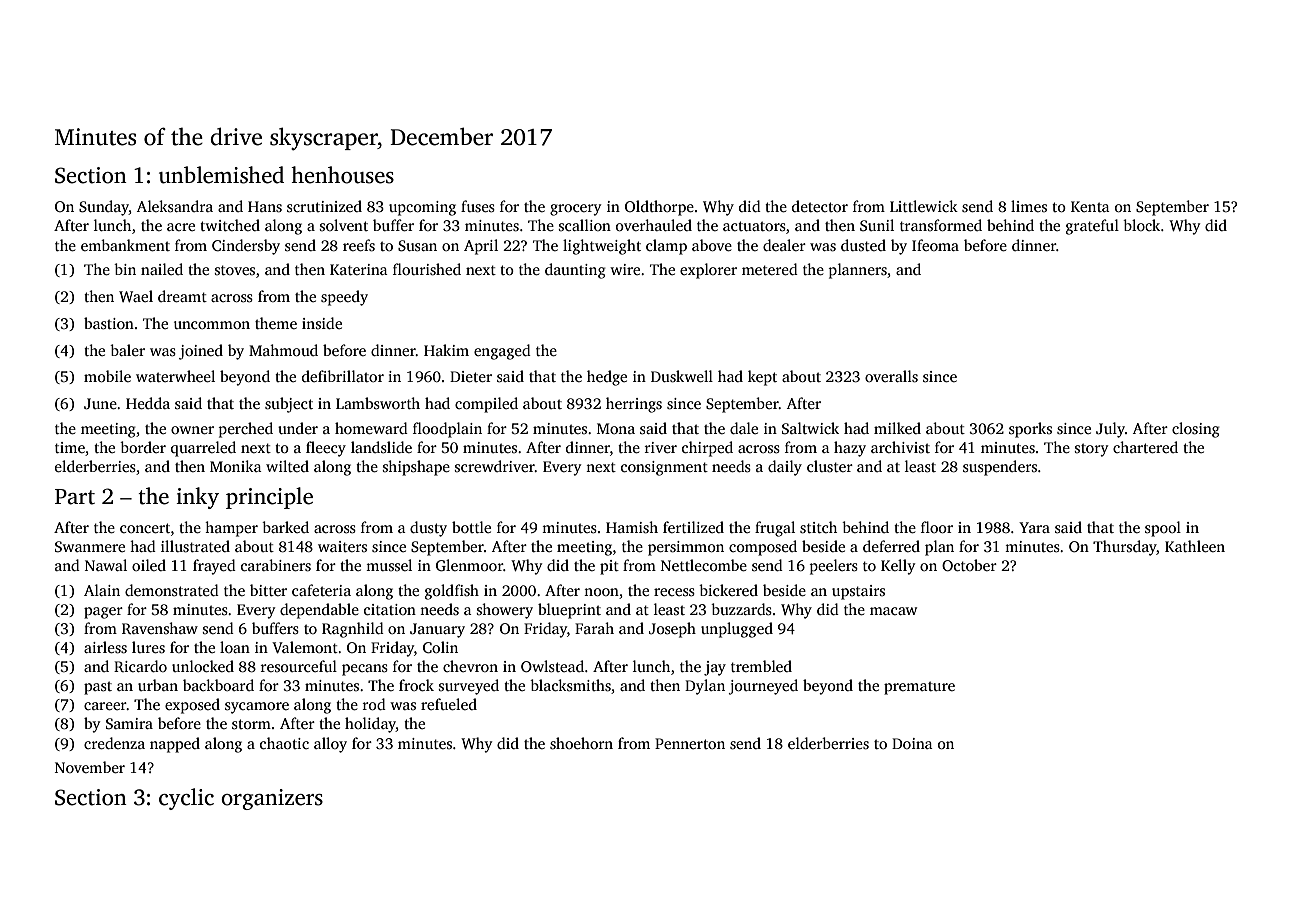 The width and height of the screenshot is (1308, 924). Describe the element at coordinates (912, 743) in the screenshot. I see `Doina` at that location.
